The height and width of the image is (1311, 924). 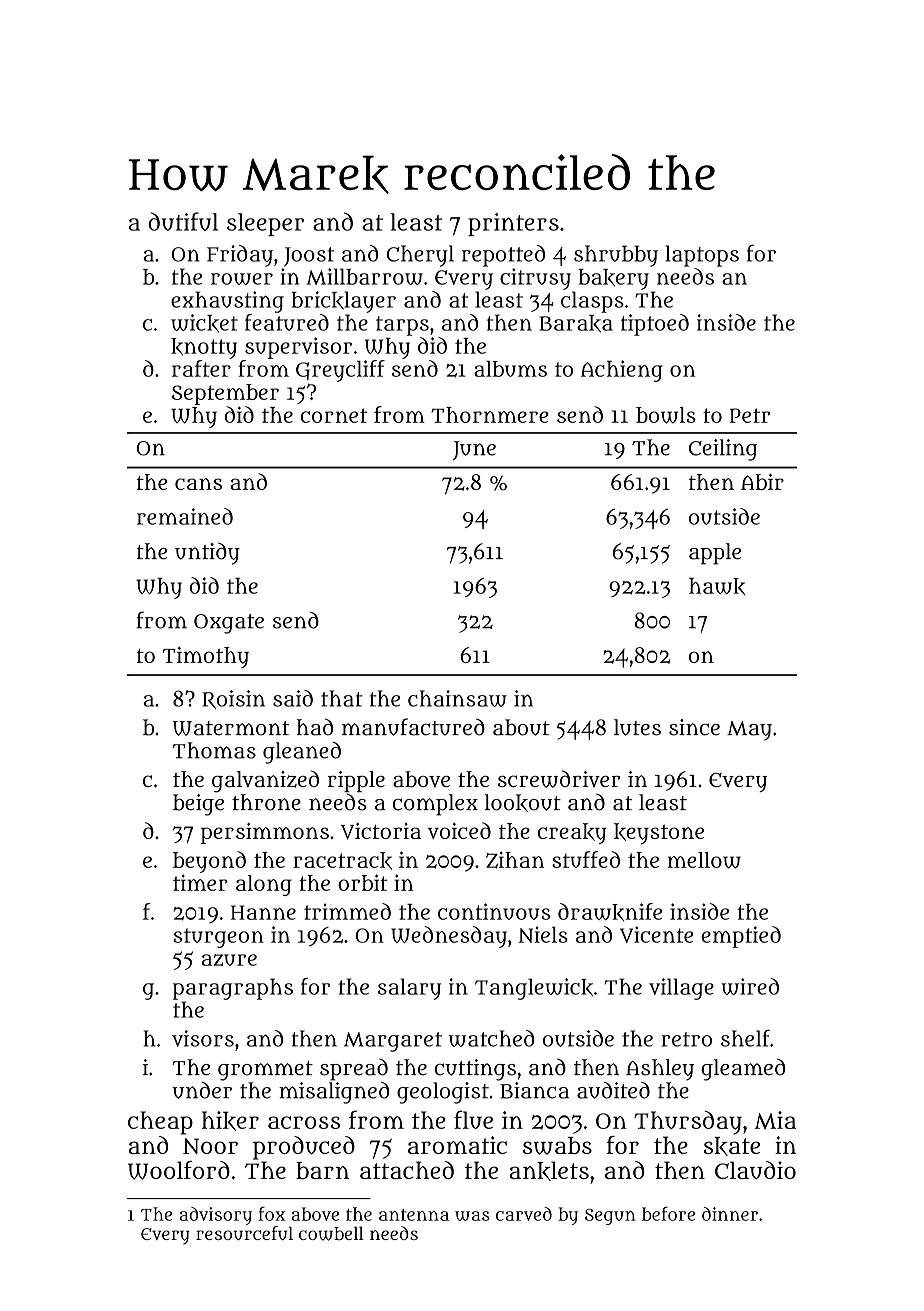 I want to click on dutiful, so click(x=183, y=221).
